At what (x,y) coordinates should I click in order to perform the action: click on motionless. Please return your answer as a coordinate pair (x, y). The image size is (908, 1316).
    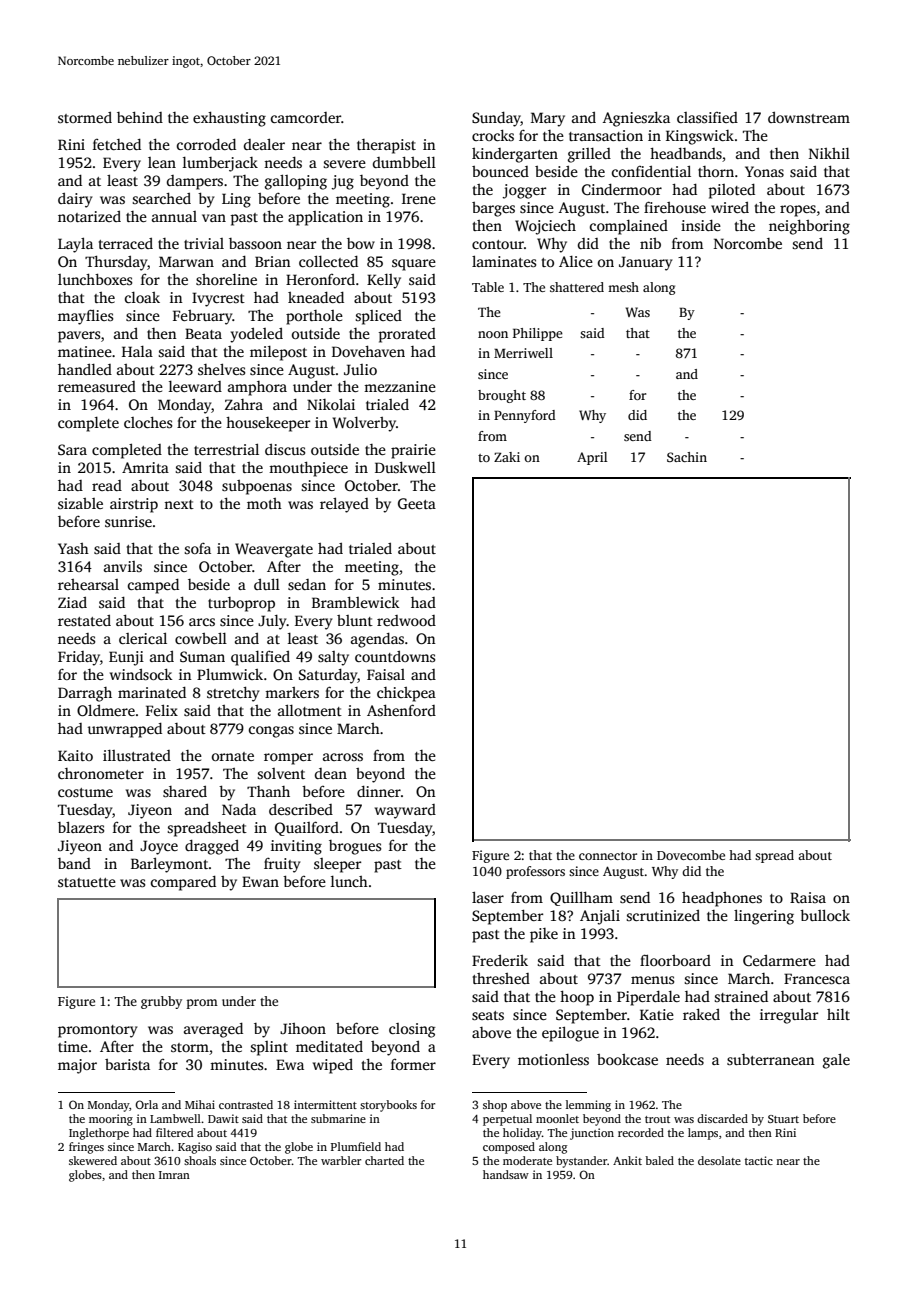
    Looking at the image, I should click on (553, 1059).
